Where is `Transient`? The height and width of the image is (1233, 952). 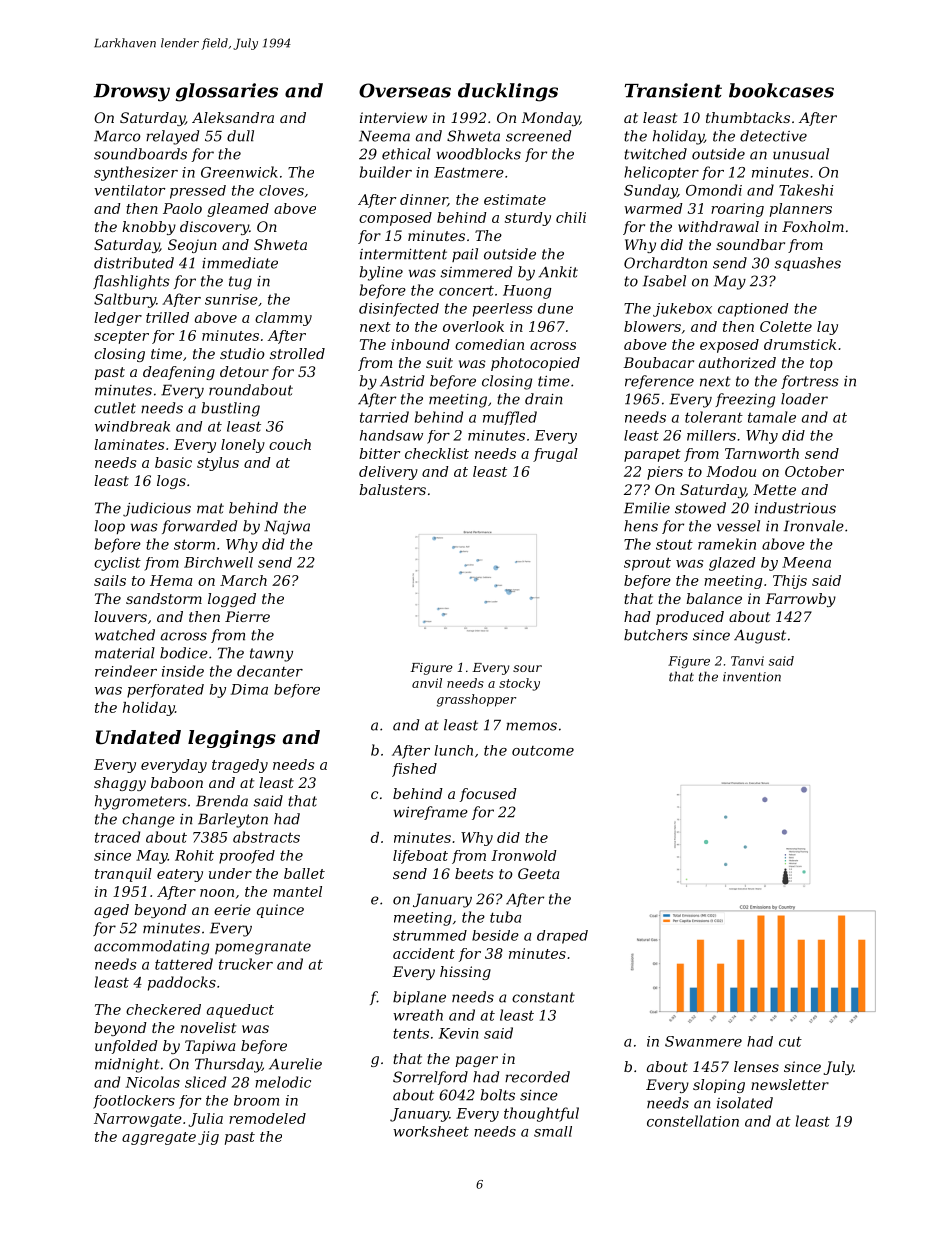 Transient is located at coordinates (673, 90).
